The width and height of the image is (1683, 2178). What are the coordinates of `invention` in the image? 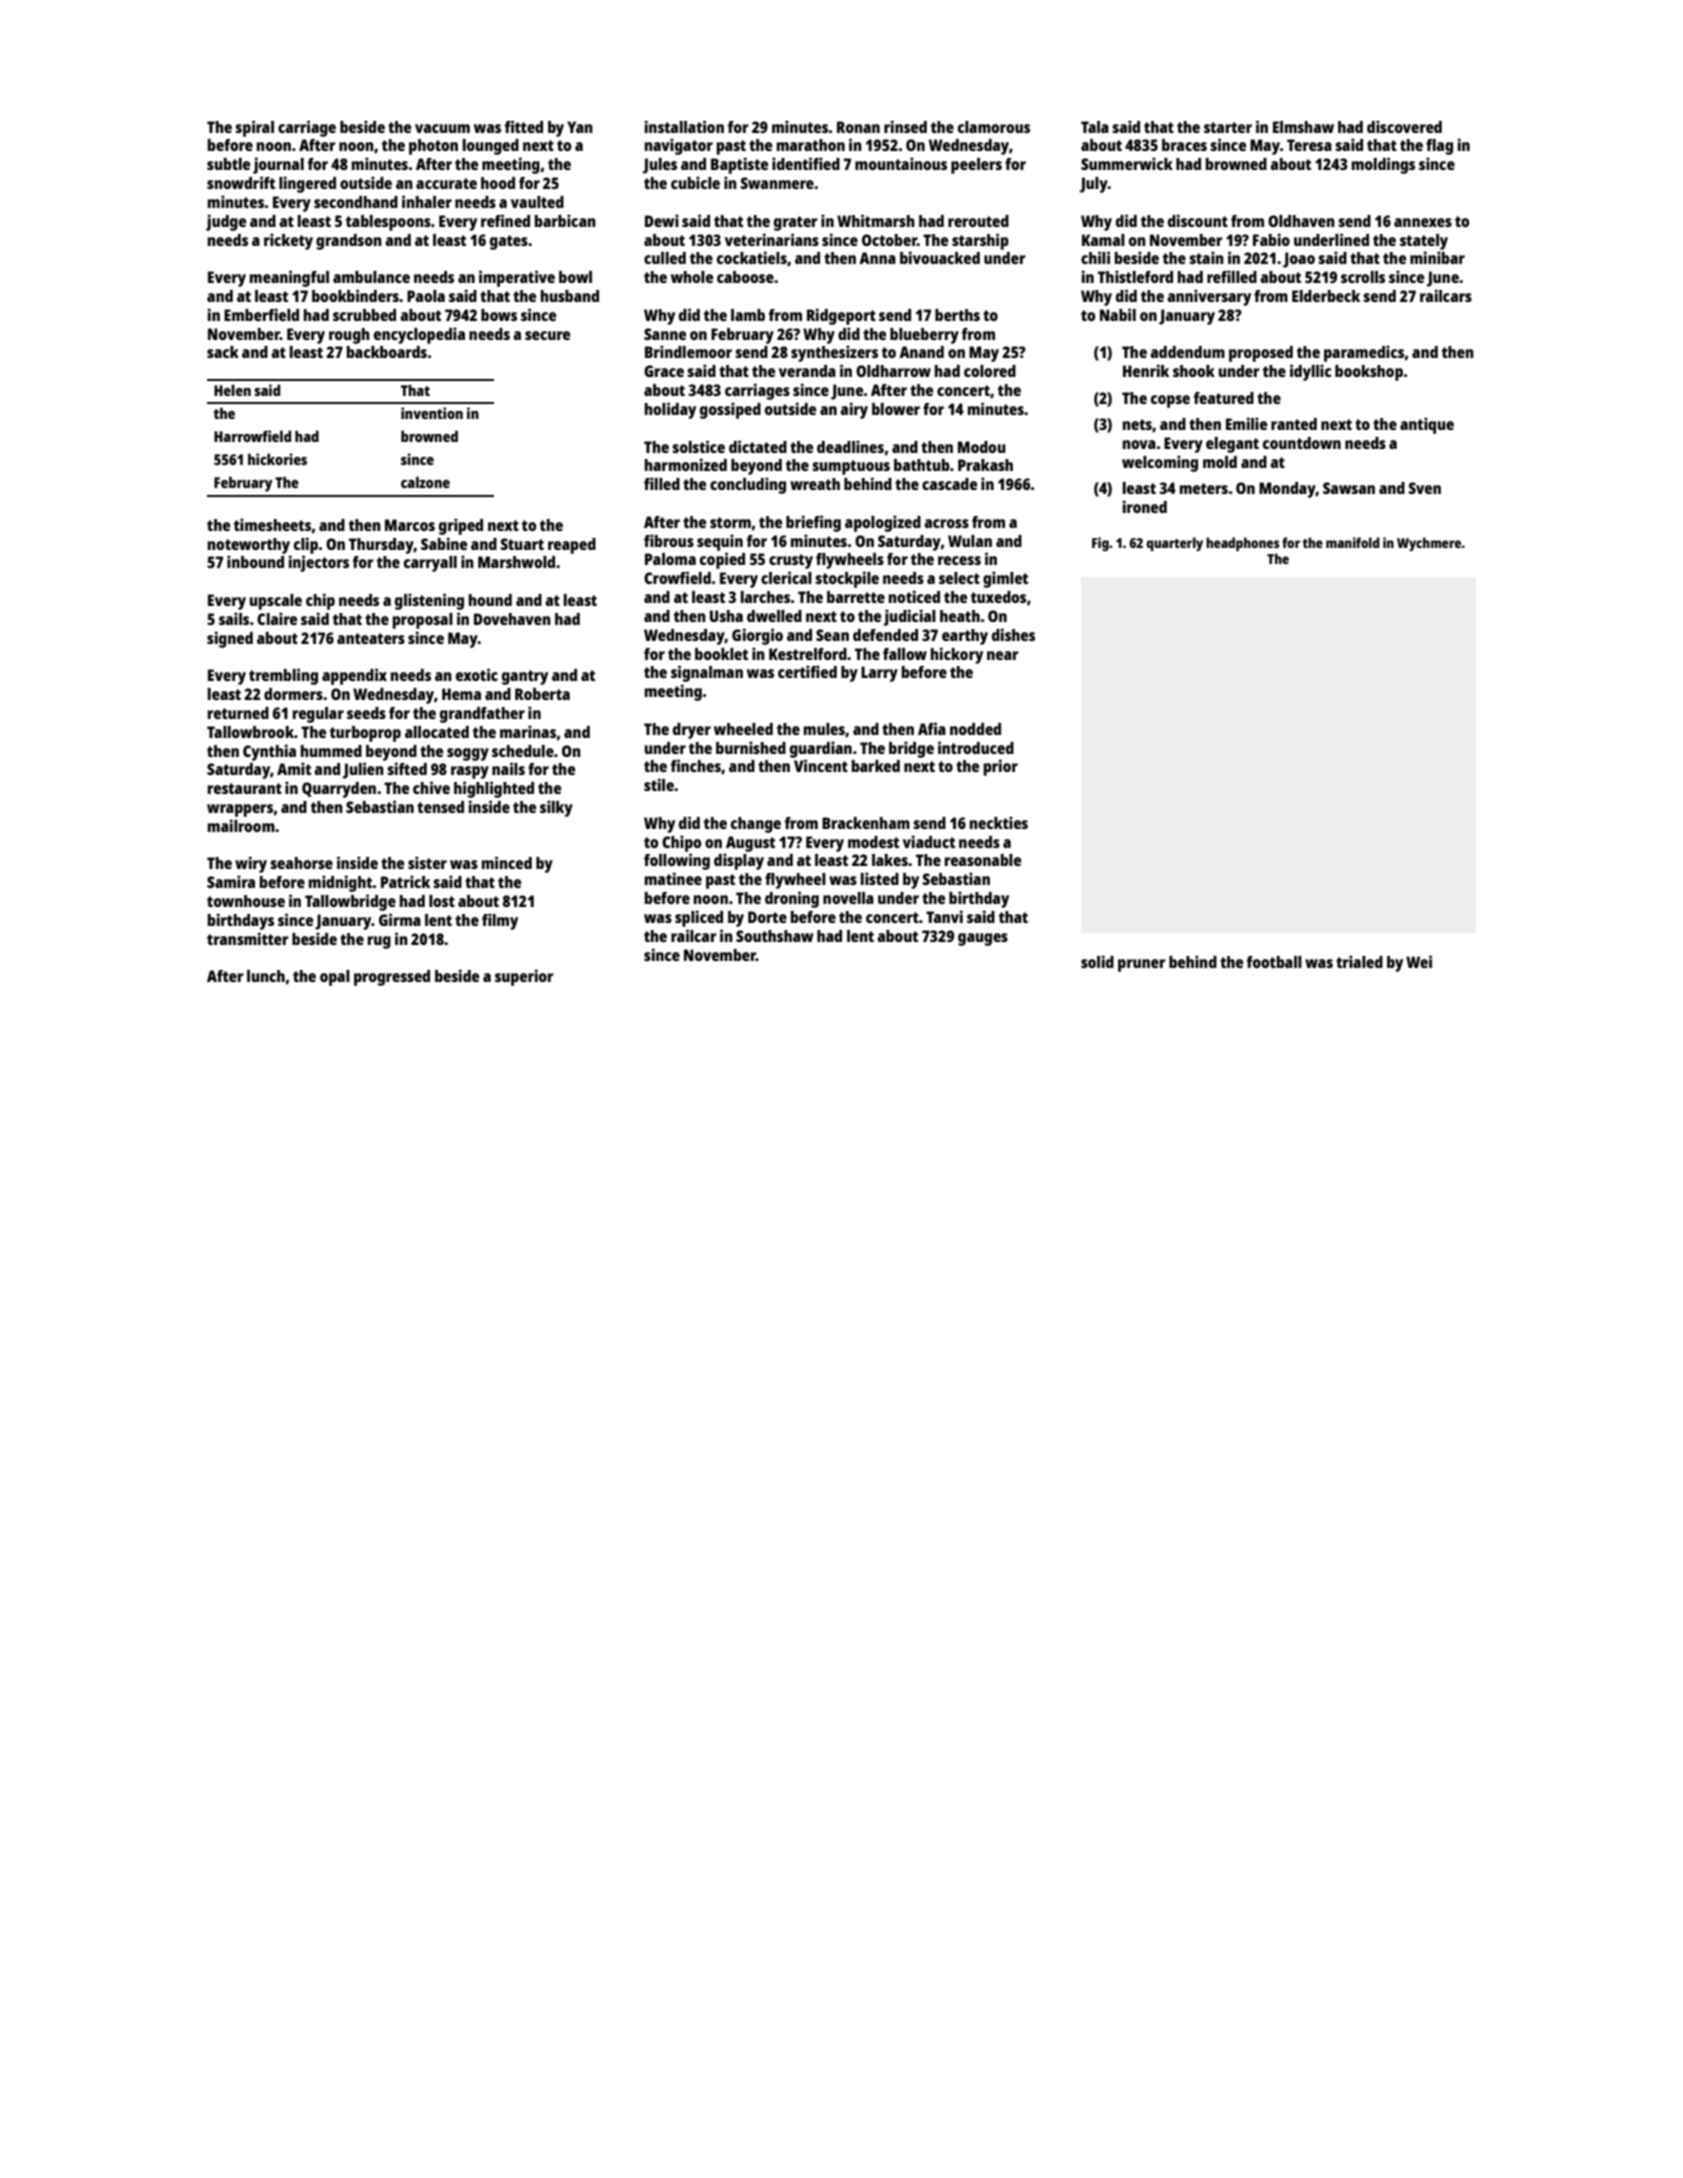 It's located at (432, 413).
